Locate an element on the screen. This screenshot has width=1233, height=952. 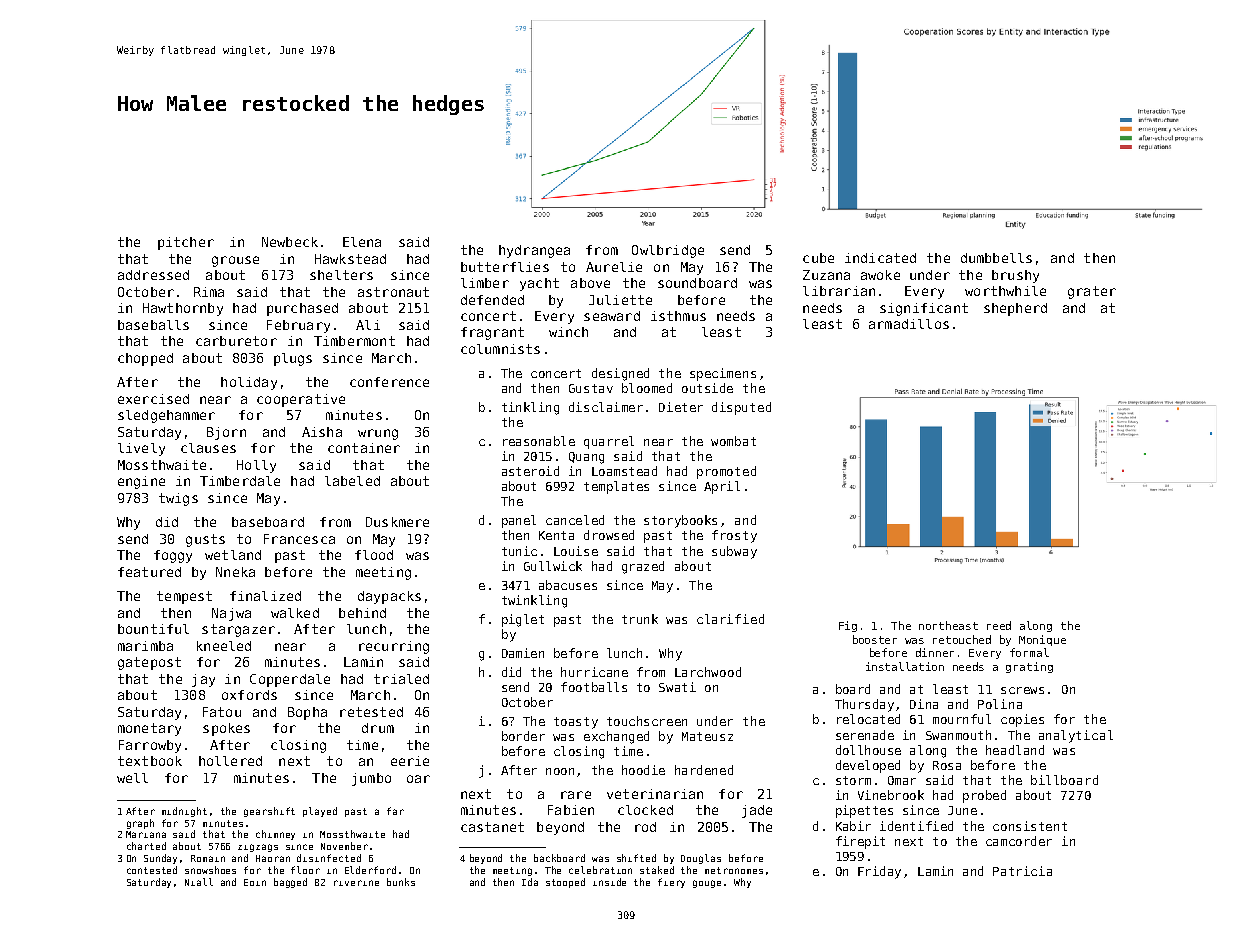
piglet is located at coordinates (523, 620).
